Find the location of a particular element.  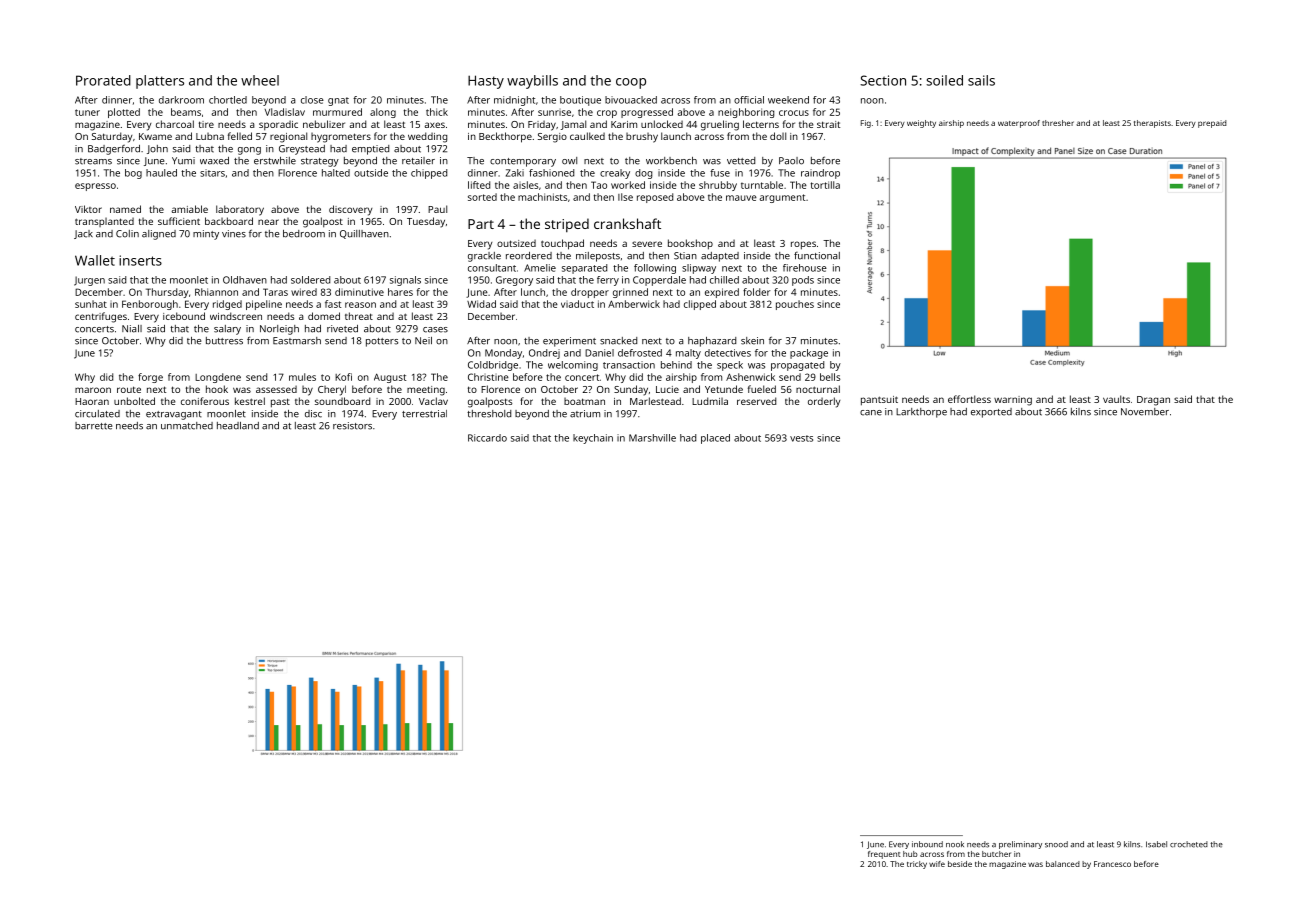

waterproof is located at coordinates (1019, 124).
